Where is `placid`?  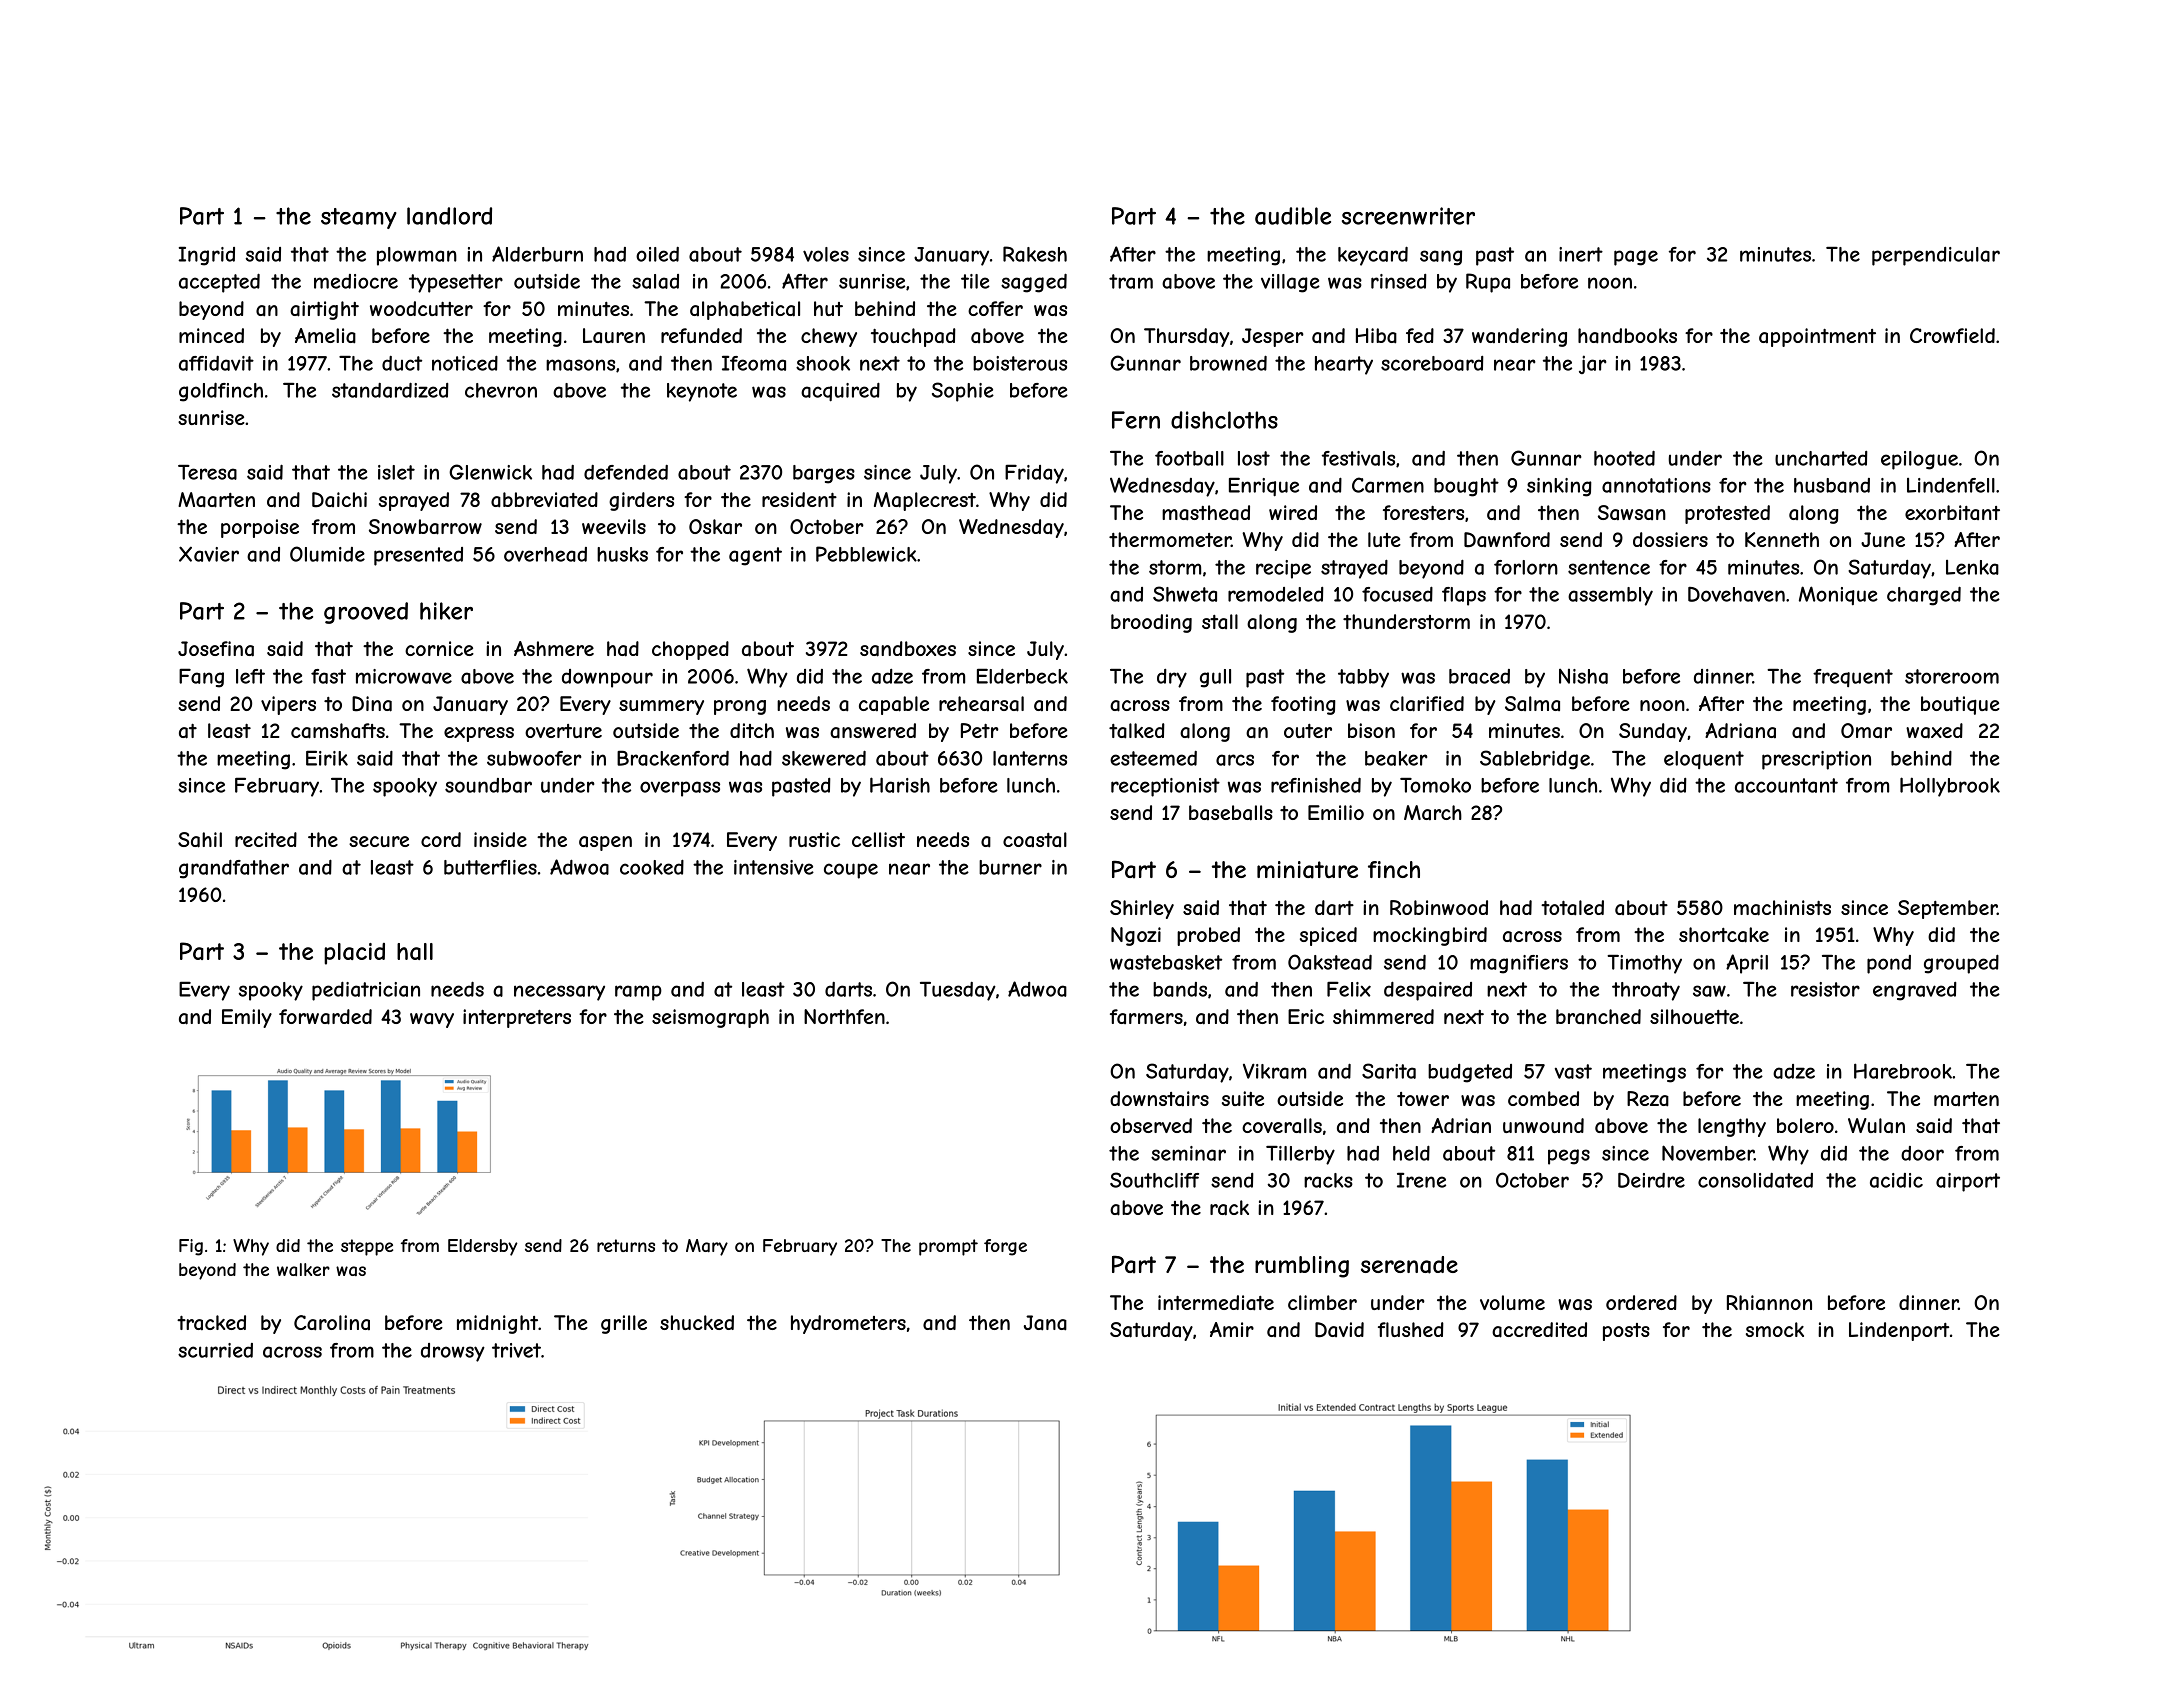
placid is located at coordinates (354, 954).
